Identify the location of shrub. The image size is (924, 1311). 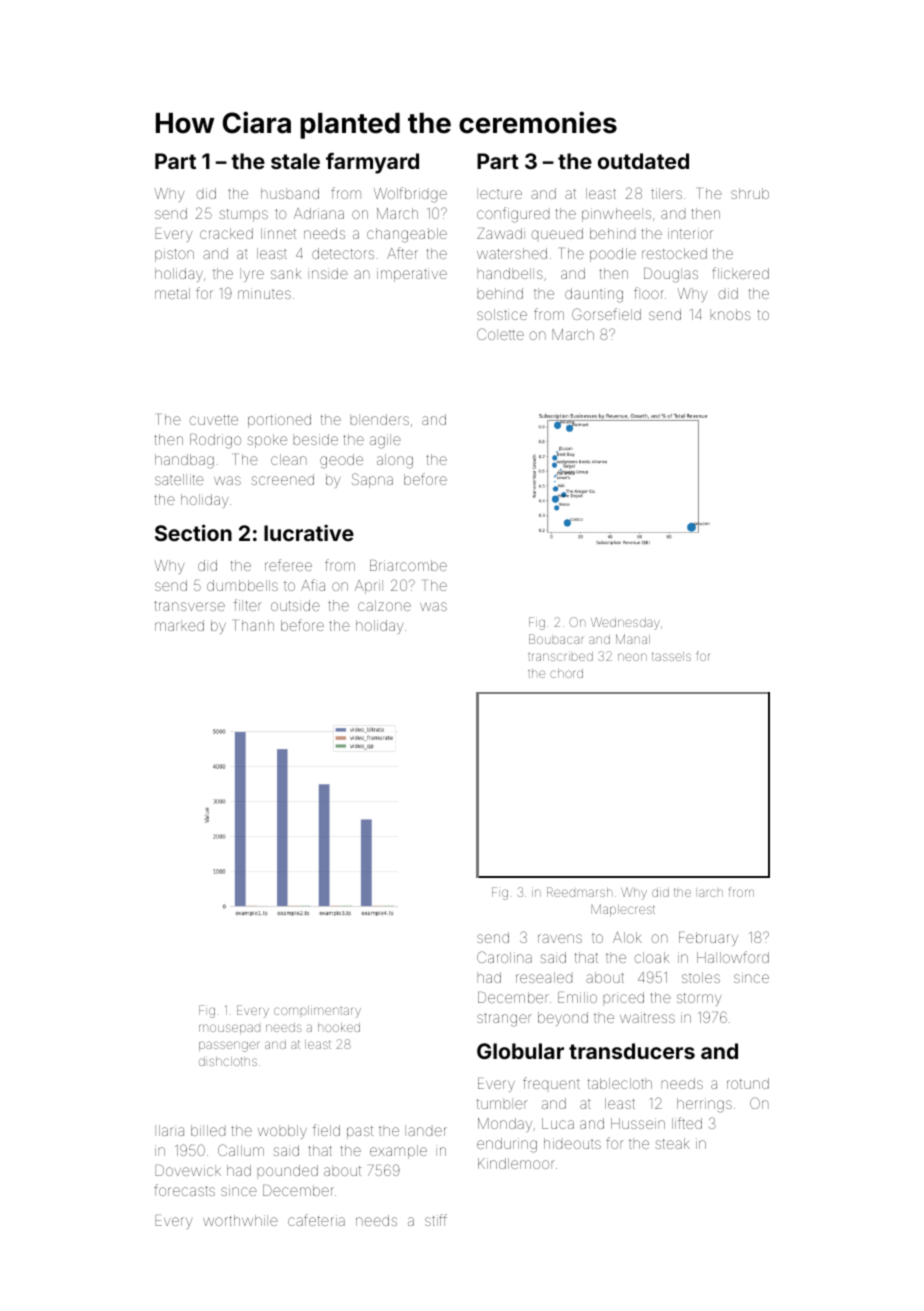
(750, 193).
